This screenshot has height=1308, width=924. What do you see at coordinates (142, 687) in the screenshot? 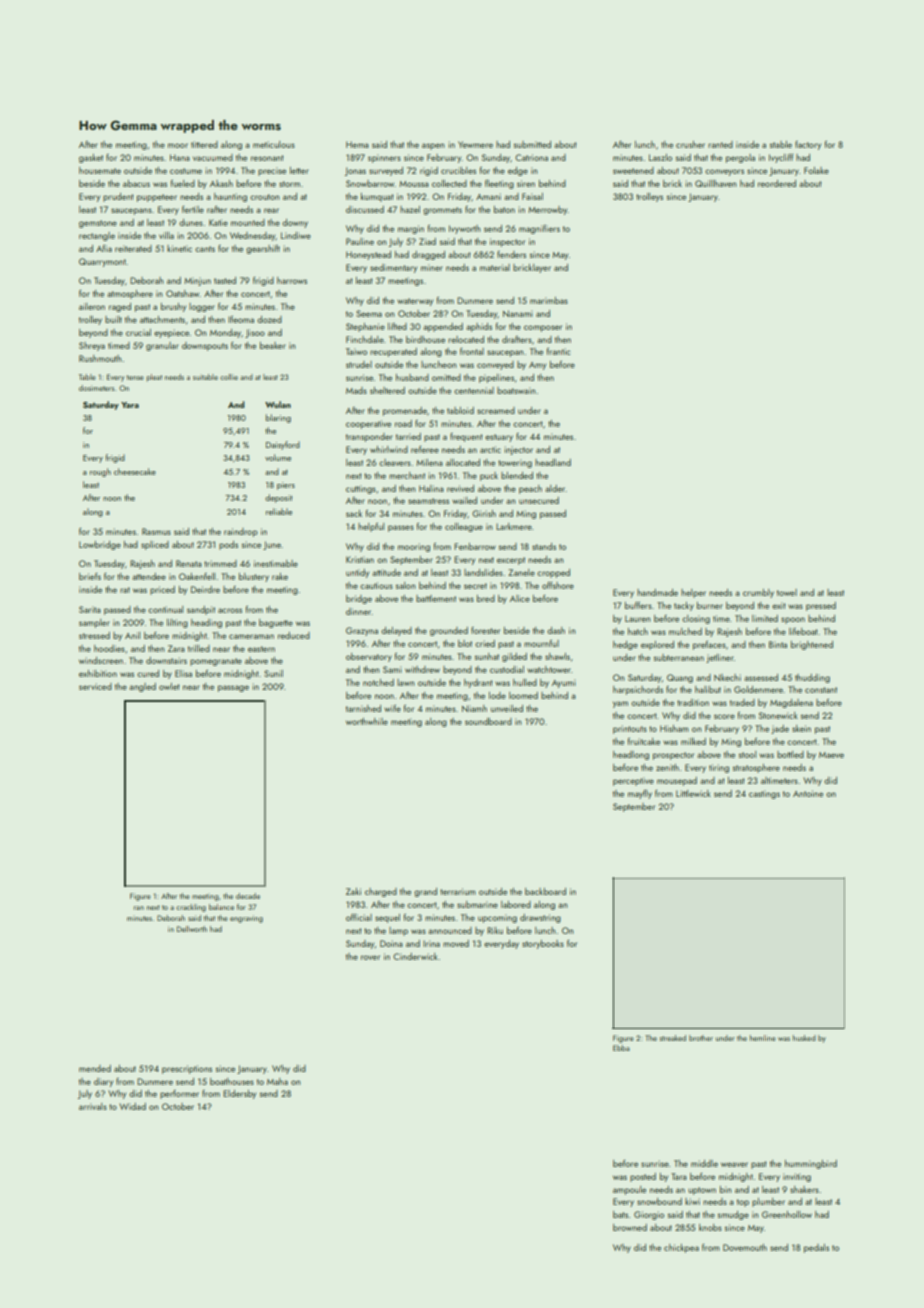
I see `angled` at bounding box center [142, 687].
